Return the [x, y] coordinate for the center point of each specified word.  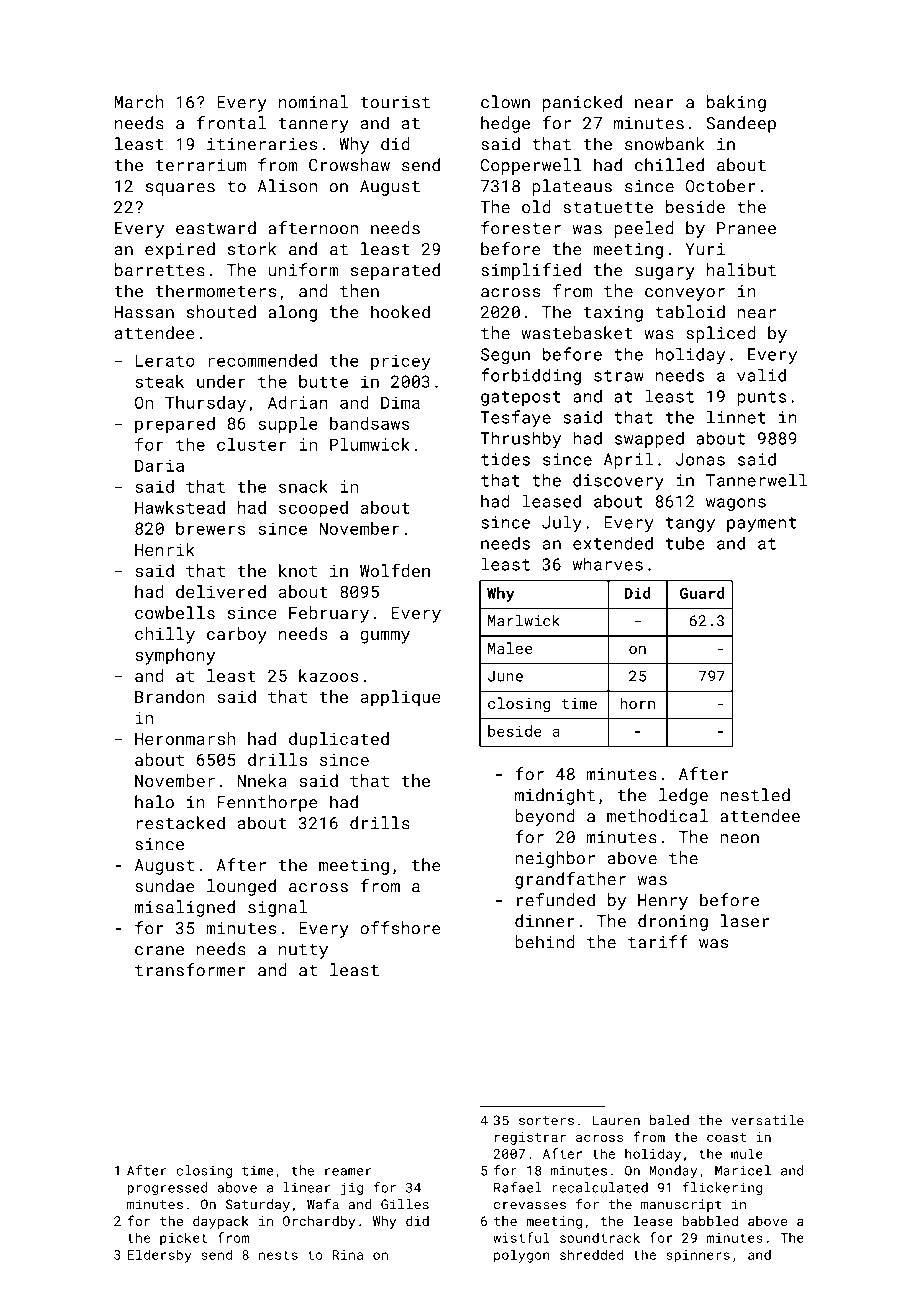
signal [277, 908]
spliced [721, 334]
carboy [237, 635]
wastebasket [577, 333]
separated [395, 271]
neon [739, 839]
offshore [400, 928]
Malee [510, 648]
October [721, 186]
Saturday [258, 1205]
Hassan [144, 312]
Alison [287, 186]
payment [761, 524]
